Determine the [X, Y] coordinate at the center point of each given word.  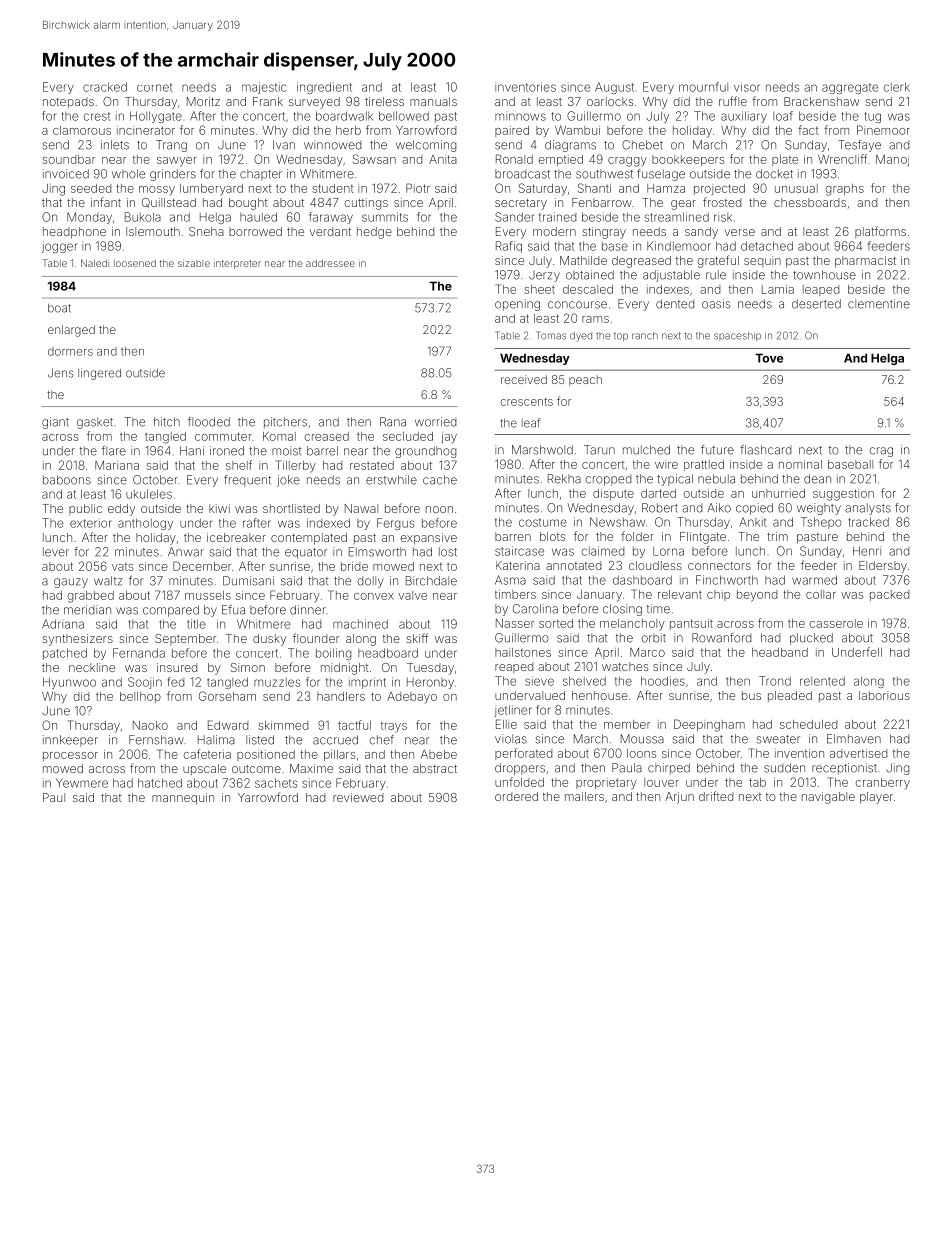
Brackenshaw [821, 101]
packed [889, 595]
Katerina [518, 565]
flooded [209, 422]
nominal [800, 464]
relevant [680, 594]
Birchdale [431, 581]
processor [70, 756]
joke [288, 481]
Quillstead [169, 203]
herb [348, 130]
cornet [155, 87]
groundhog [425, 452]
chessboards [810, 202]
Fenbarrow [602, 202]
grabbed [90, 597]
